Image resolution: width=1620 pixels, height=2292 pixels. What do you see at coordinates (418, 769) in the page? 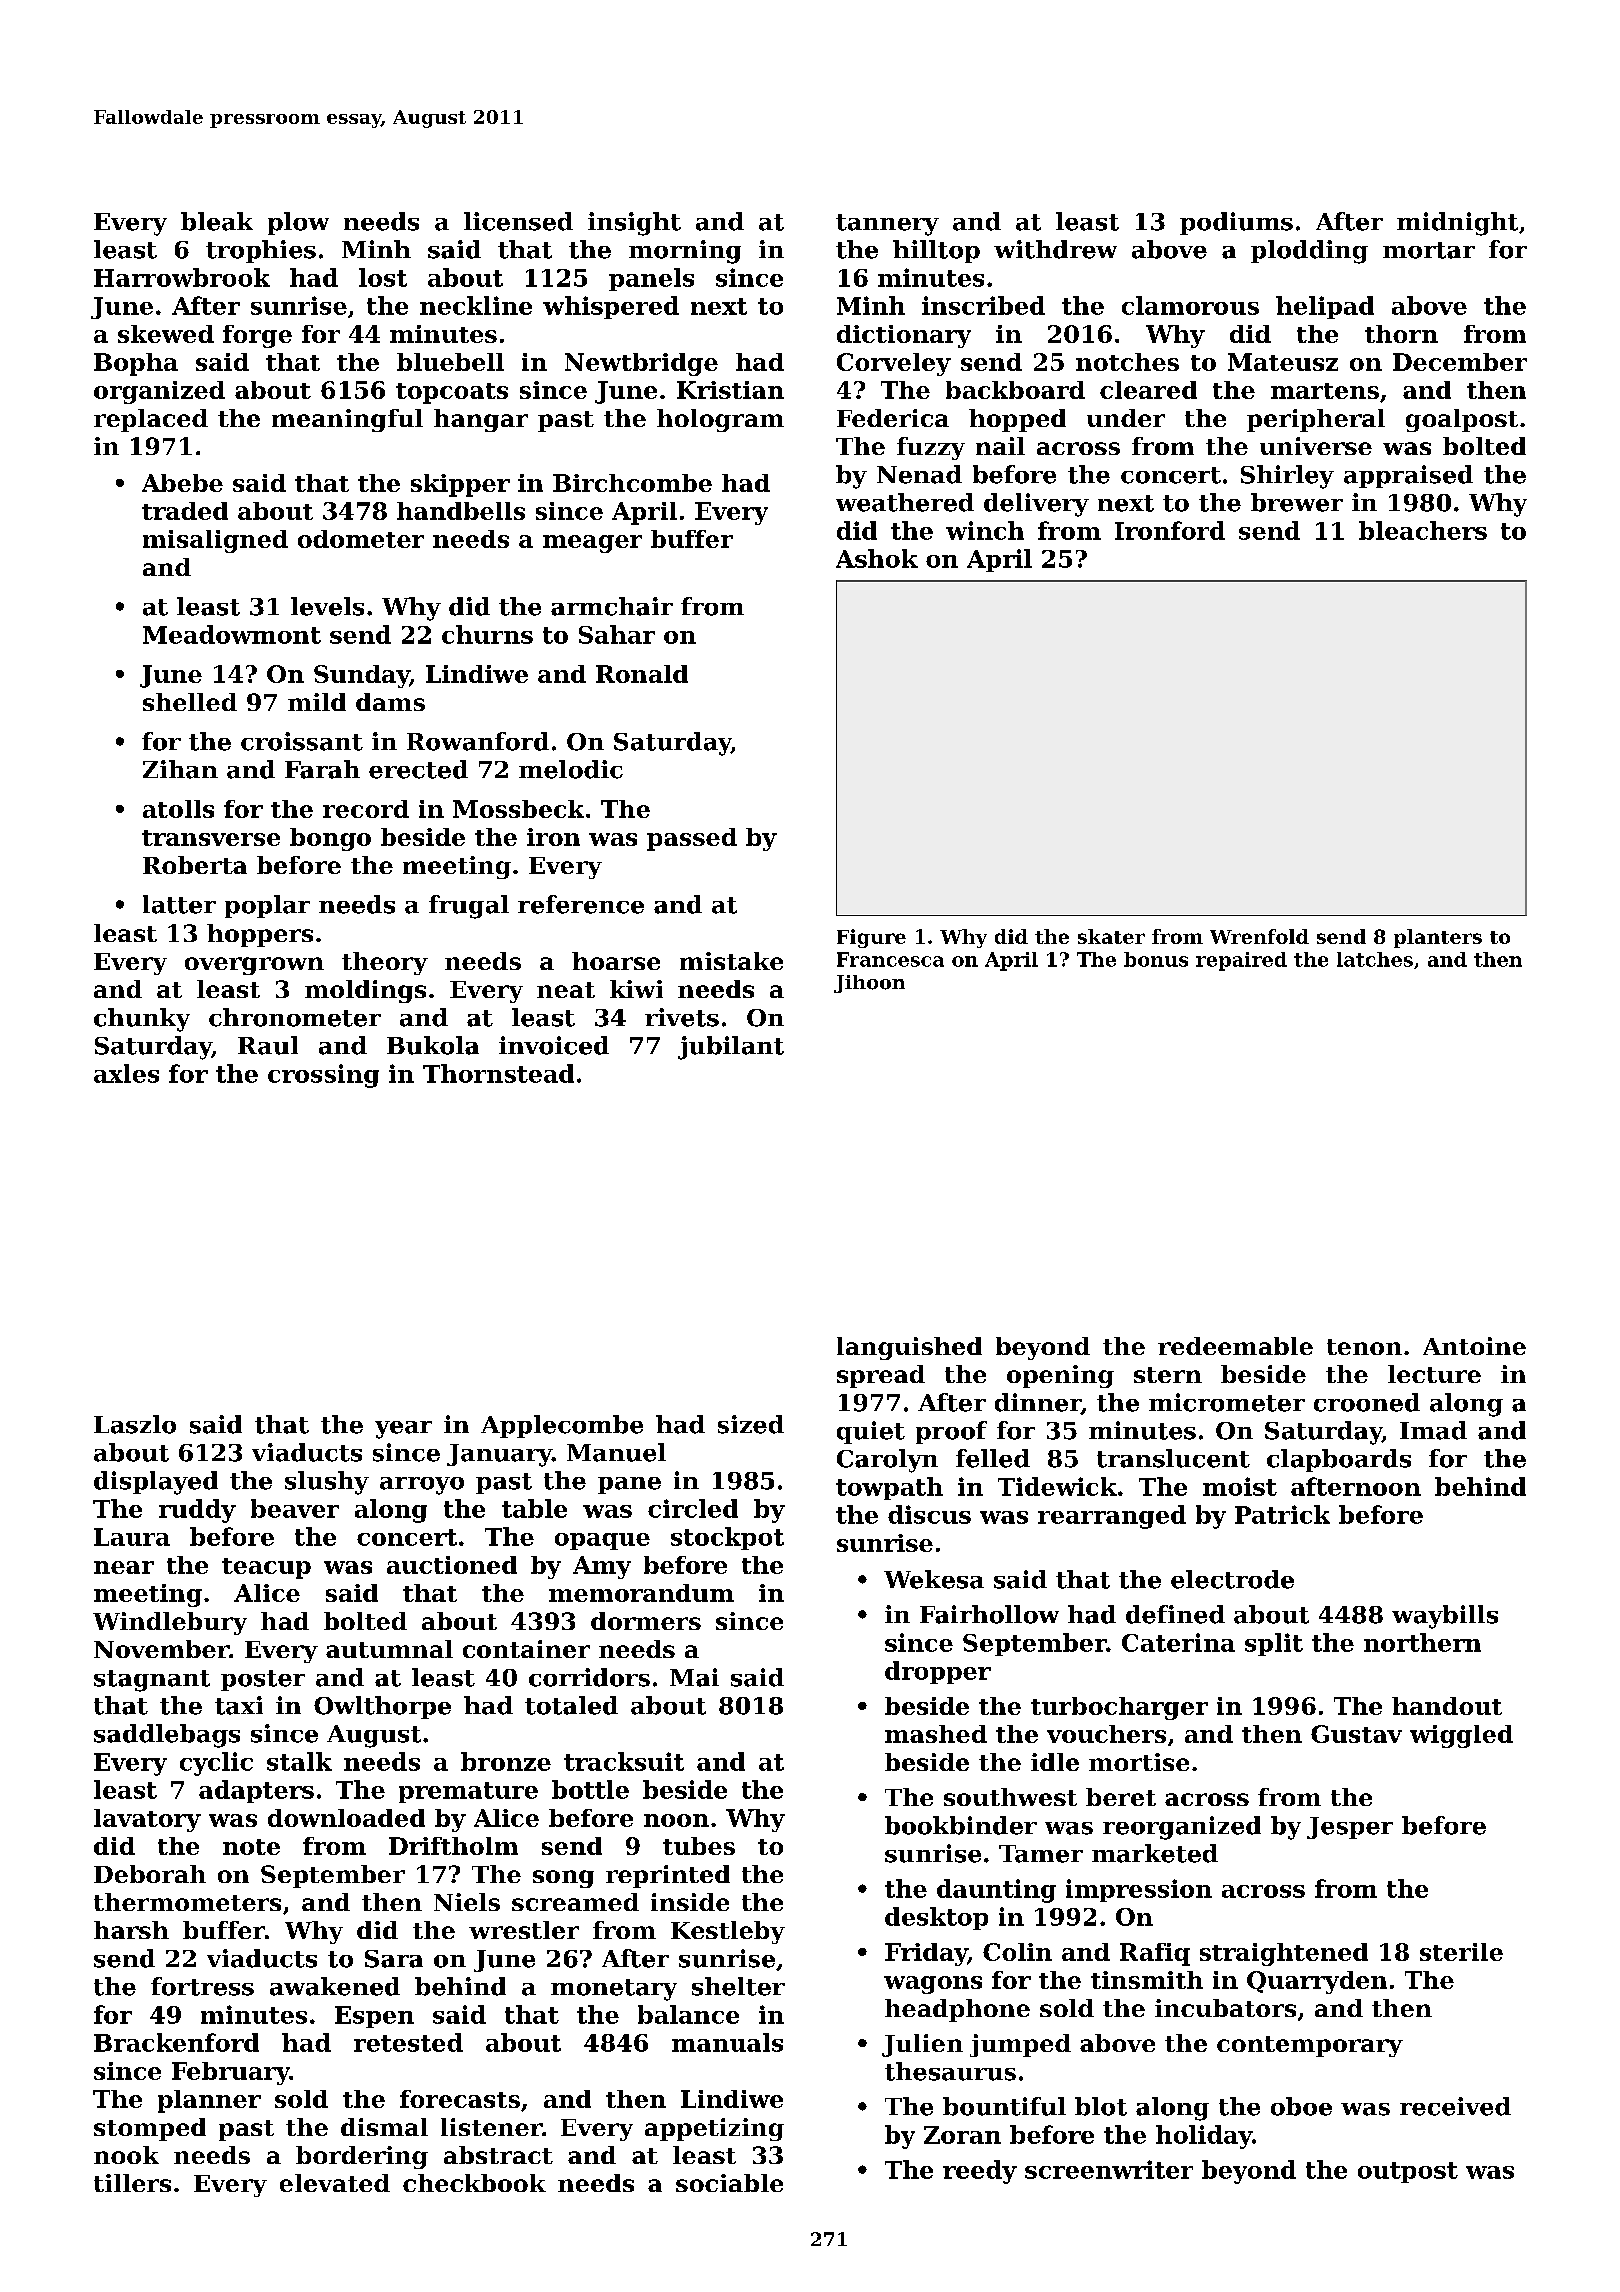
I see `erected` at bounding box center [418, 769].
